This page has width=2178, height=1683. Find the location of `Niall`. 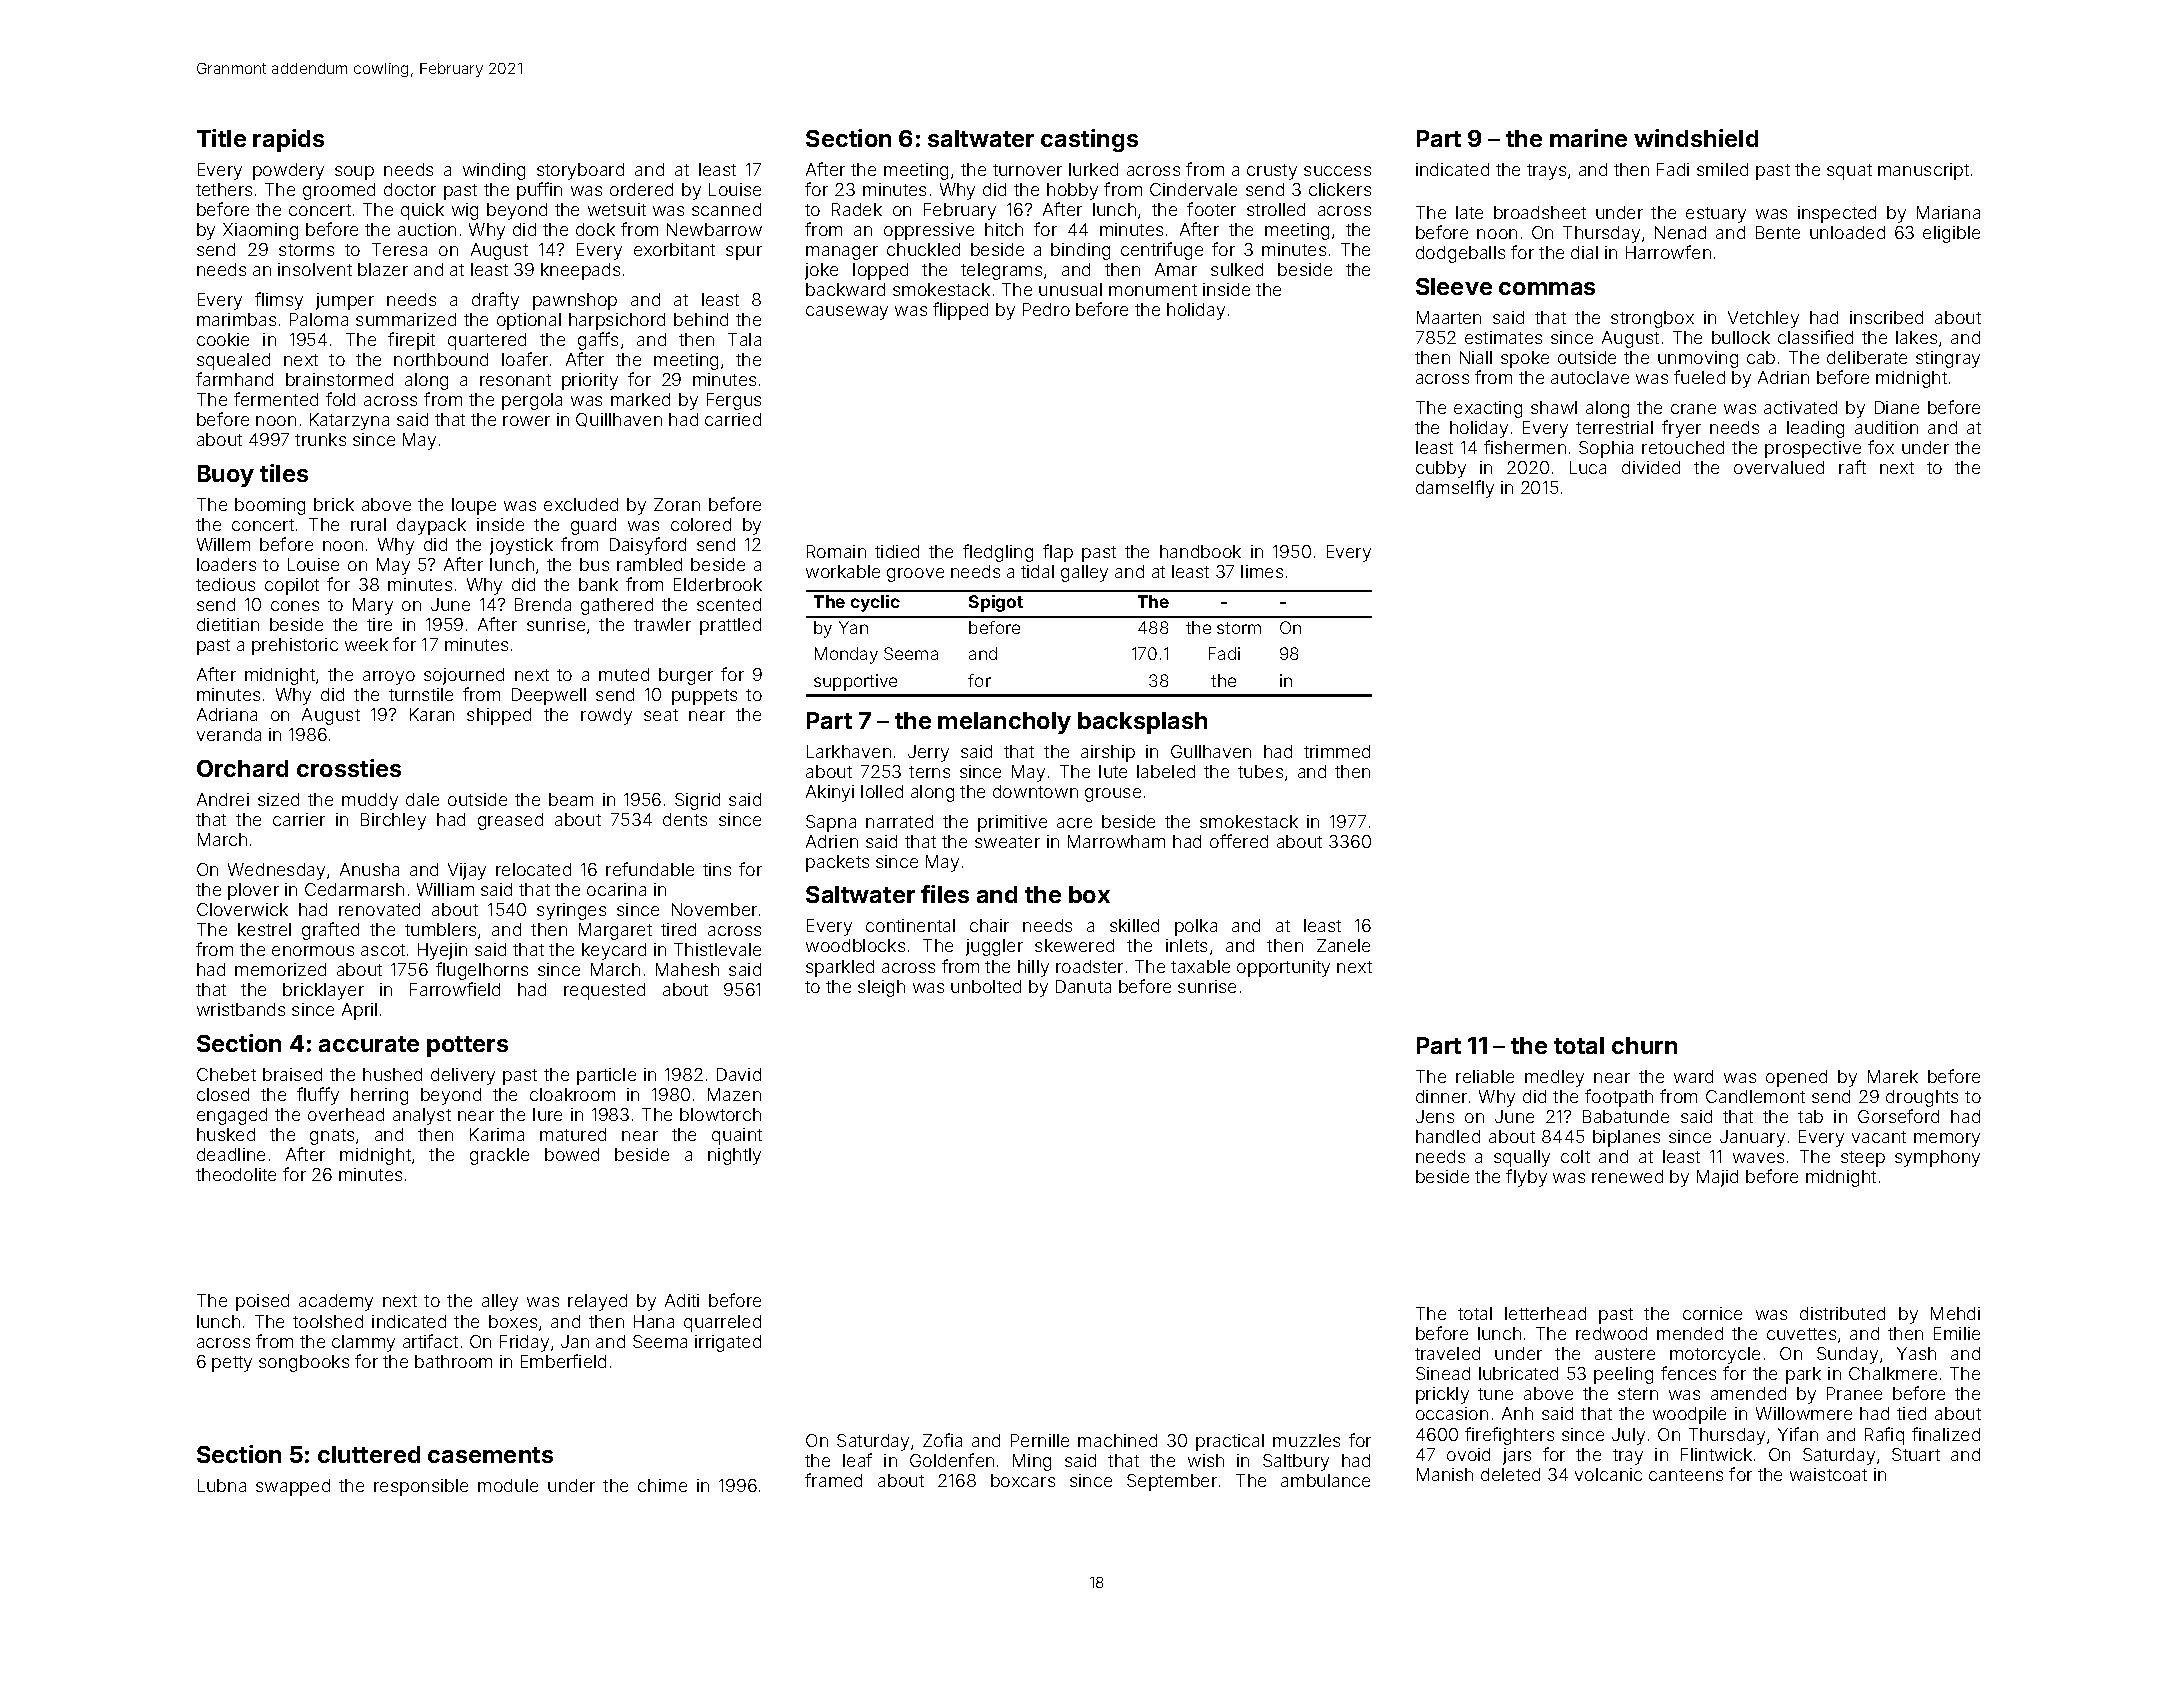

Niall is located at coordinates (1476, 357).
